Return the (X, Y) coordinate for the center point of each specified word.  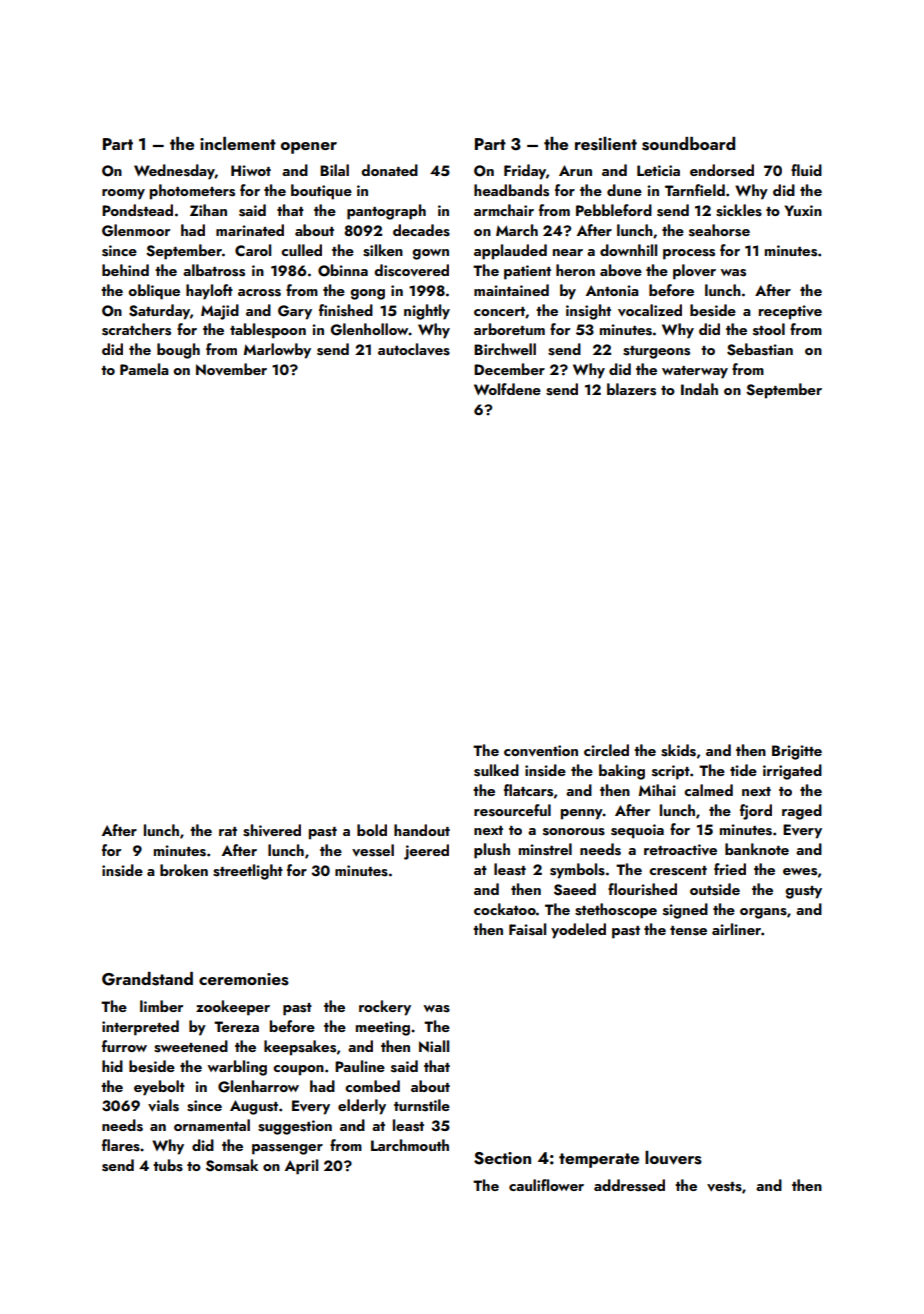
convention (541, 751)
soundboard (688, 144)
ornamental (212, 1125)
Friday (525, 172)
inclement (238, 143)
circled (606, 750)
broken (184, 870)
